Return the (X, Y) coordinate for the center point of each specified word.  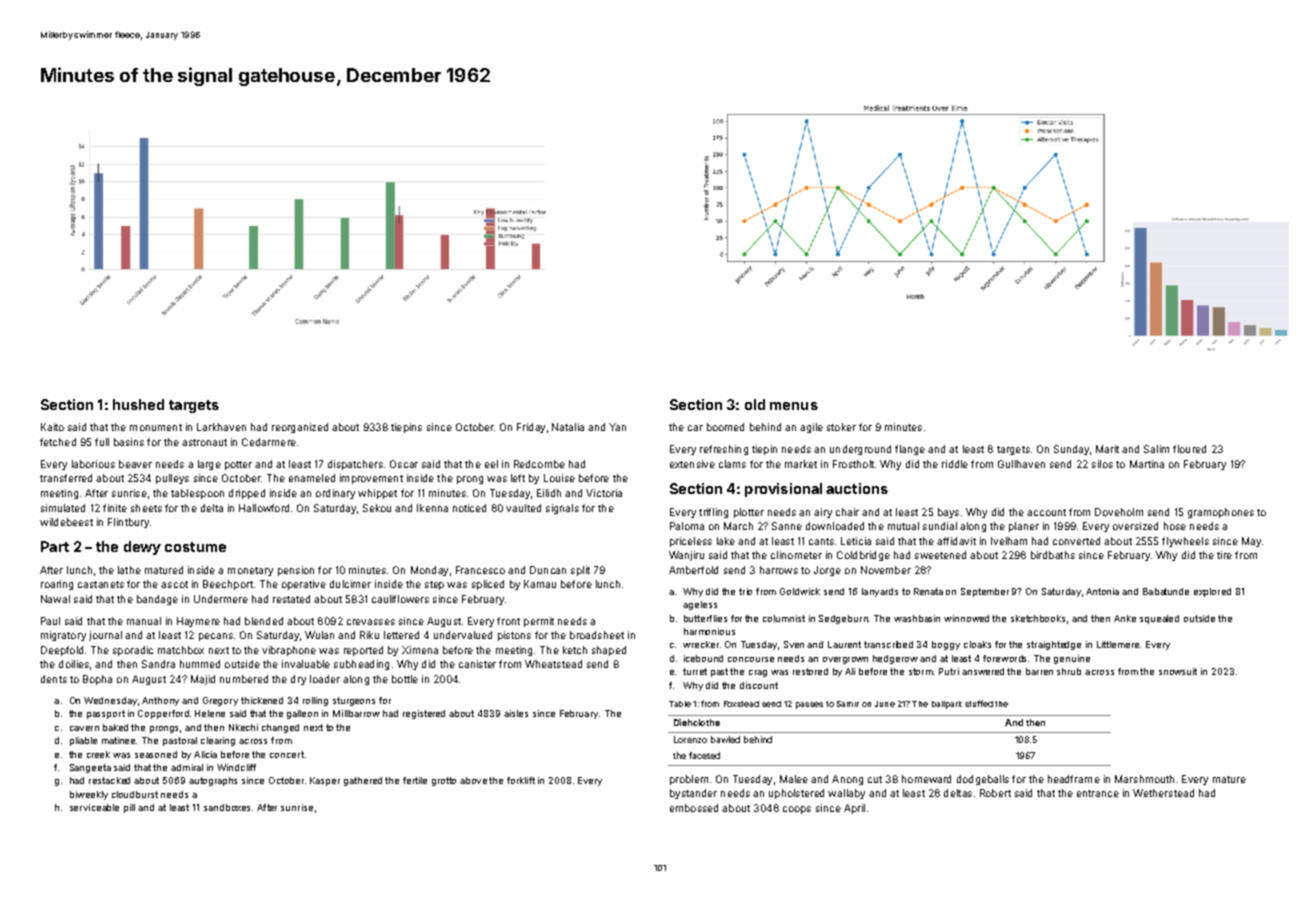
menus (794, 406)
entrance (1098, 793)
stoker (841, 427)
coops (797, 810)
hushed (138, 404)
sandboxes (227, 807)
